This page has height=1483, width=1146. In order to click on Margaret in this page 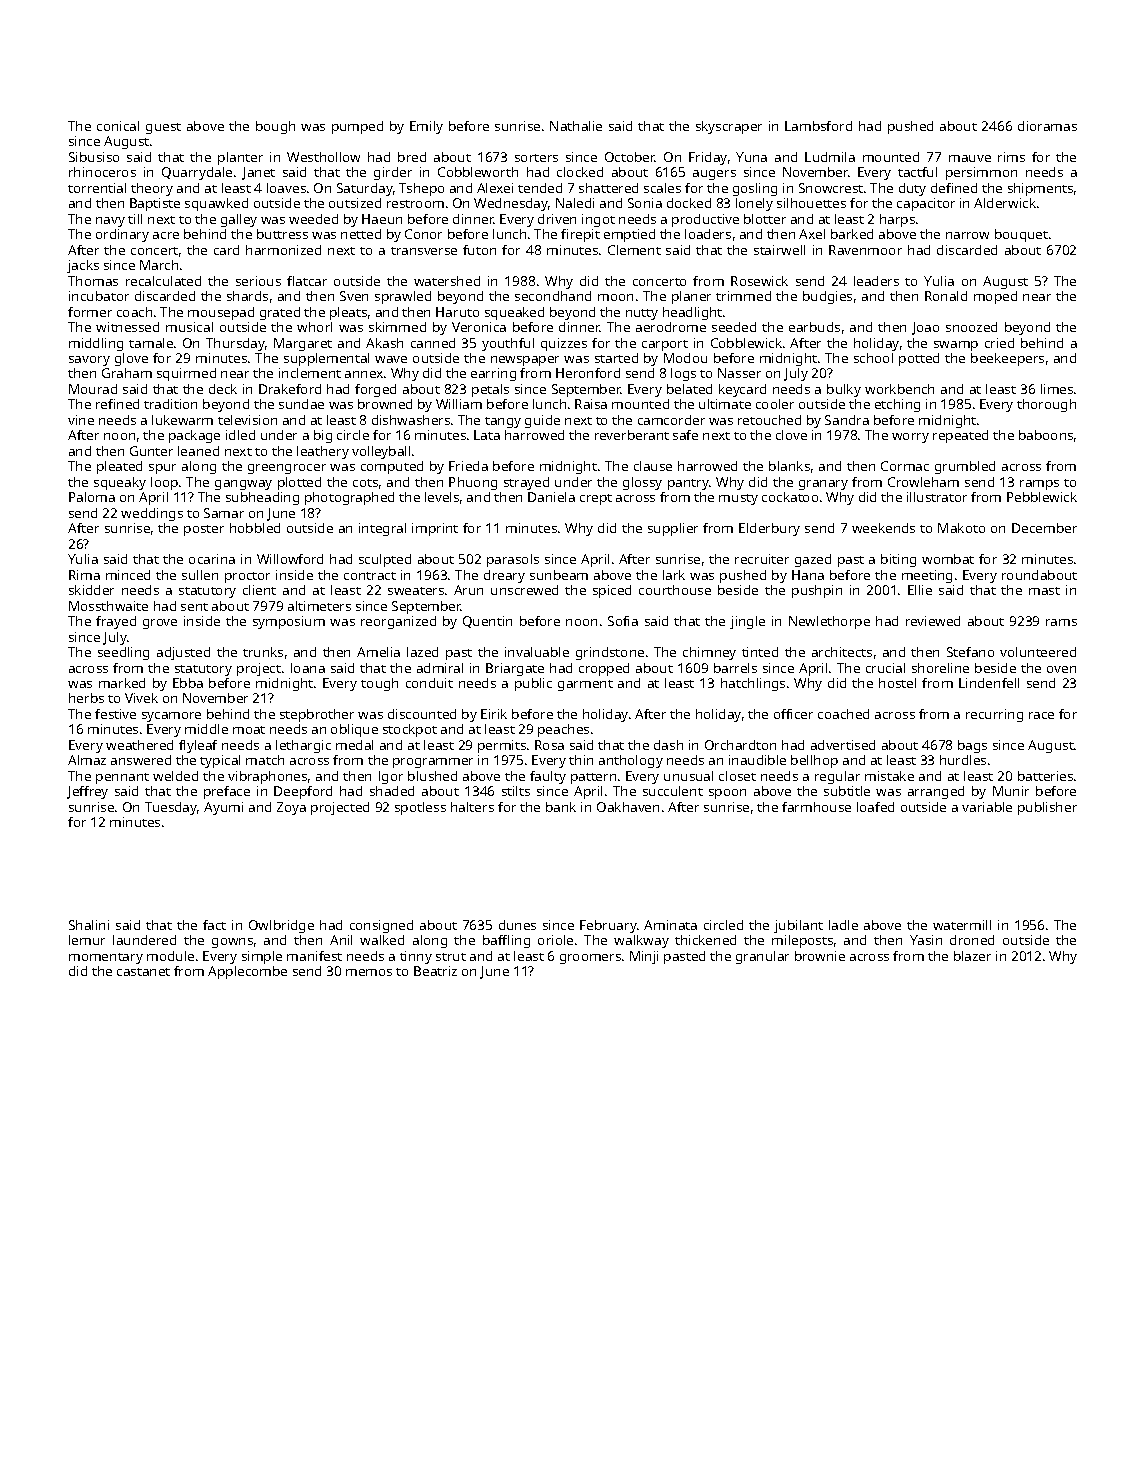, I will do `click(303, 344)`.
